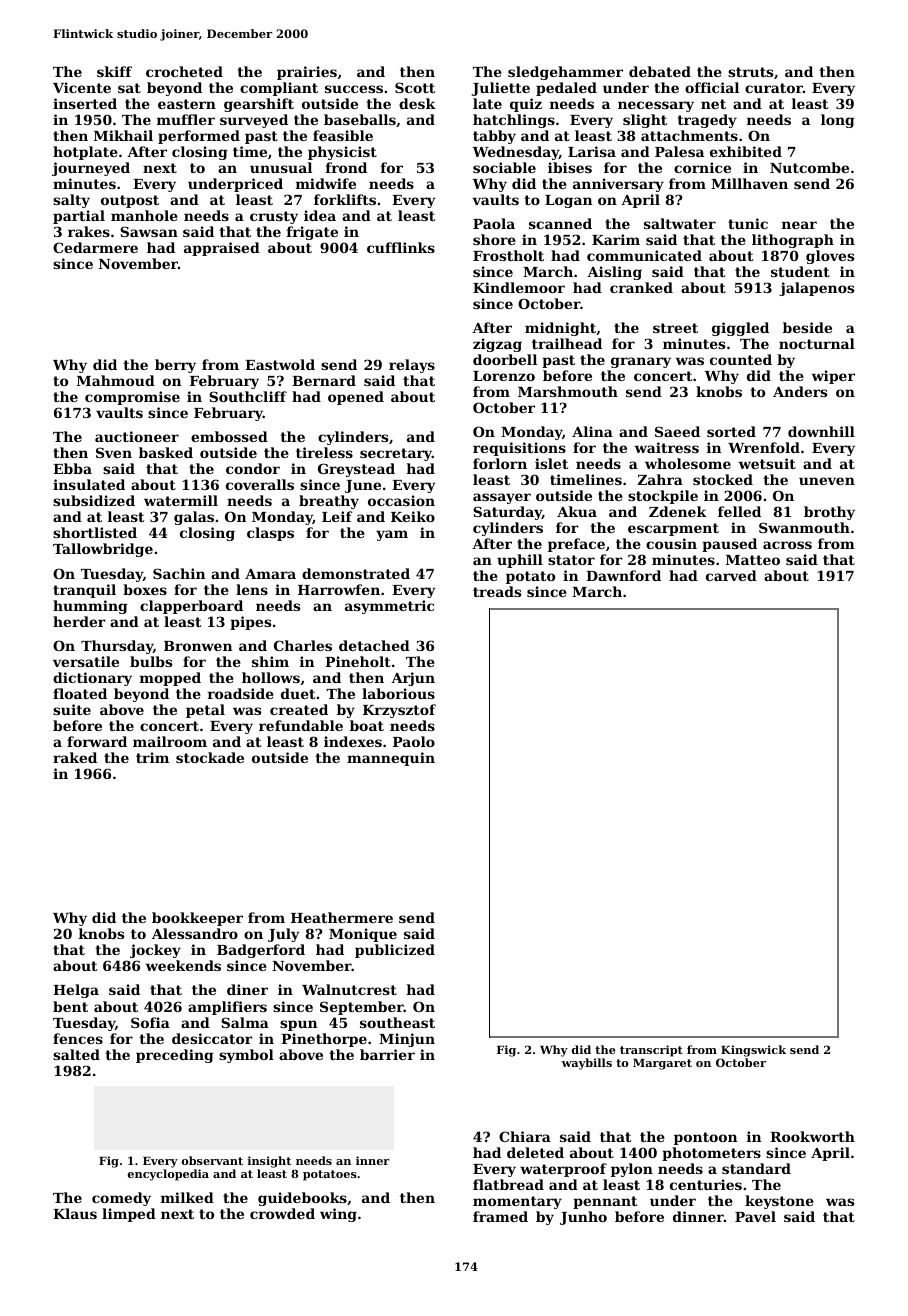 This screenshot has width=908, height=1316. Describe the element at coordinates (497, 591) in the screenshot. I see `treads` at that location.
